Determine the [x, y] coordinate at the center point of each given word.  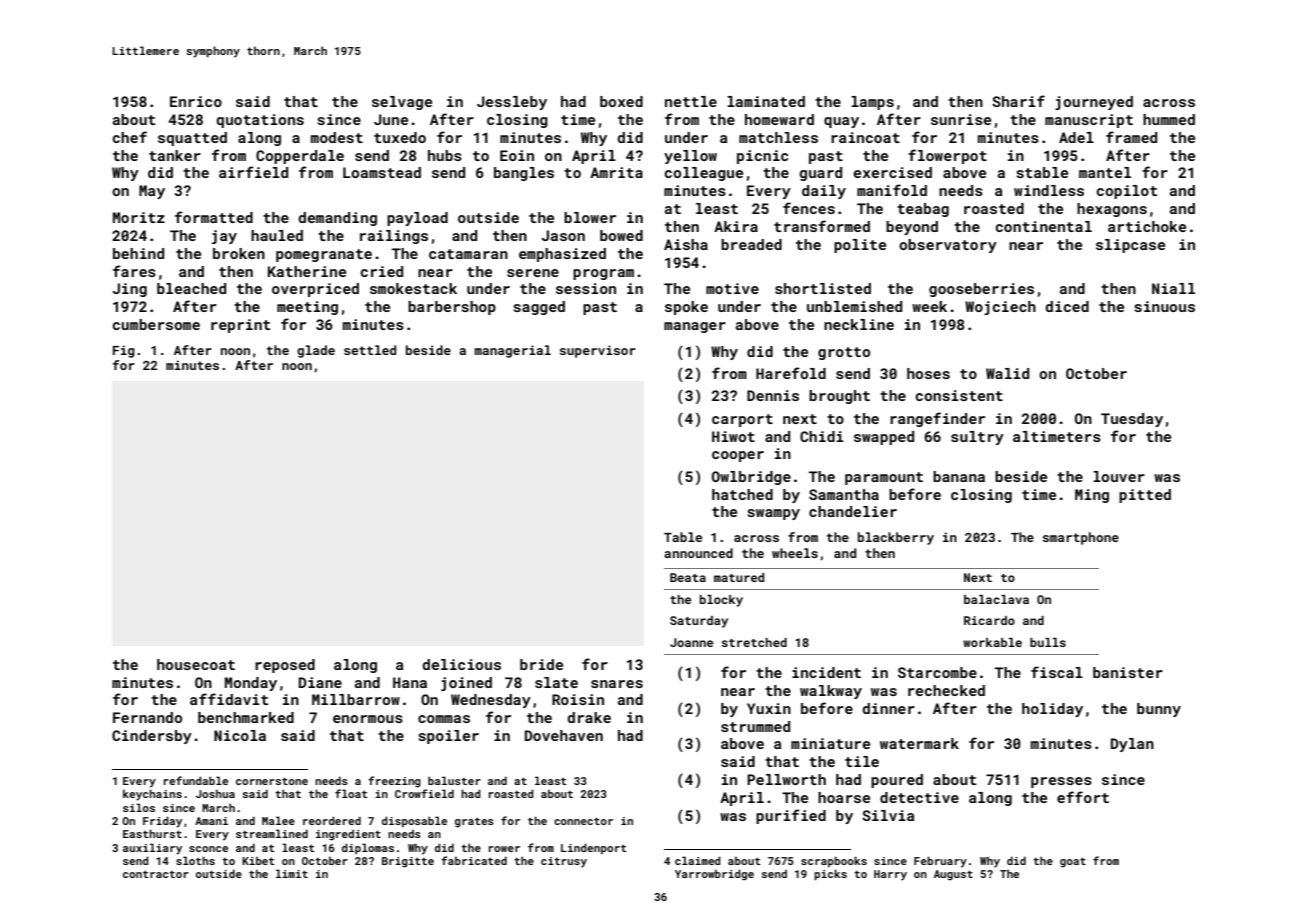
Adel [1076, 137]
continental [1044, 226]
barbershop [452, 308]
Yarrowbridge [714, 875]
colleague [704, 174]
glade [316, 351]
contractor [156, 874]
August [953, 875]
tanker [175, 155]
